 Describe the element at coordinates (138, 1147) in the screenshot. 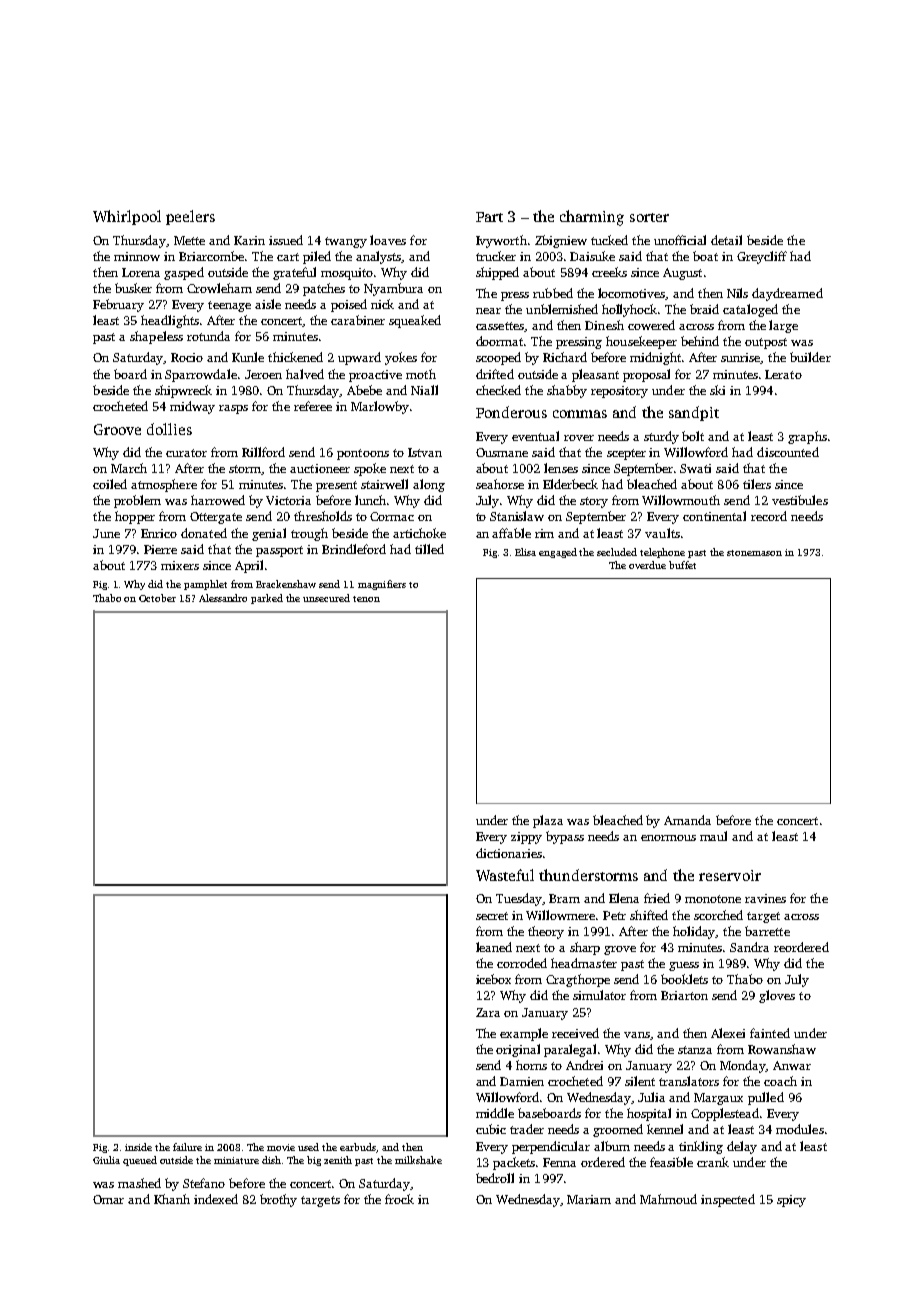

I see `inside` at that location.
